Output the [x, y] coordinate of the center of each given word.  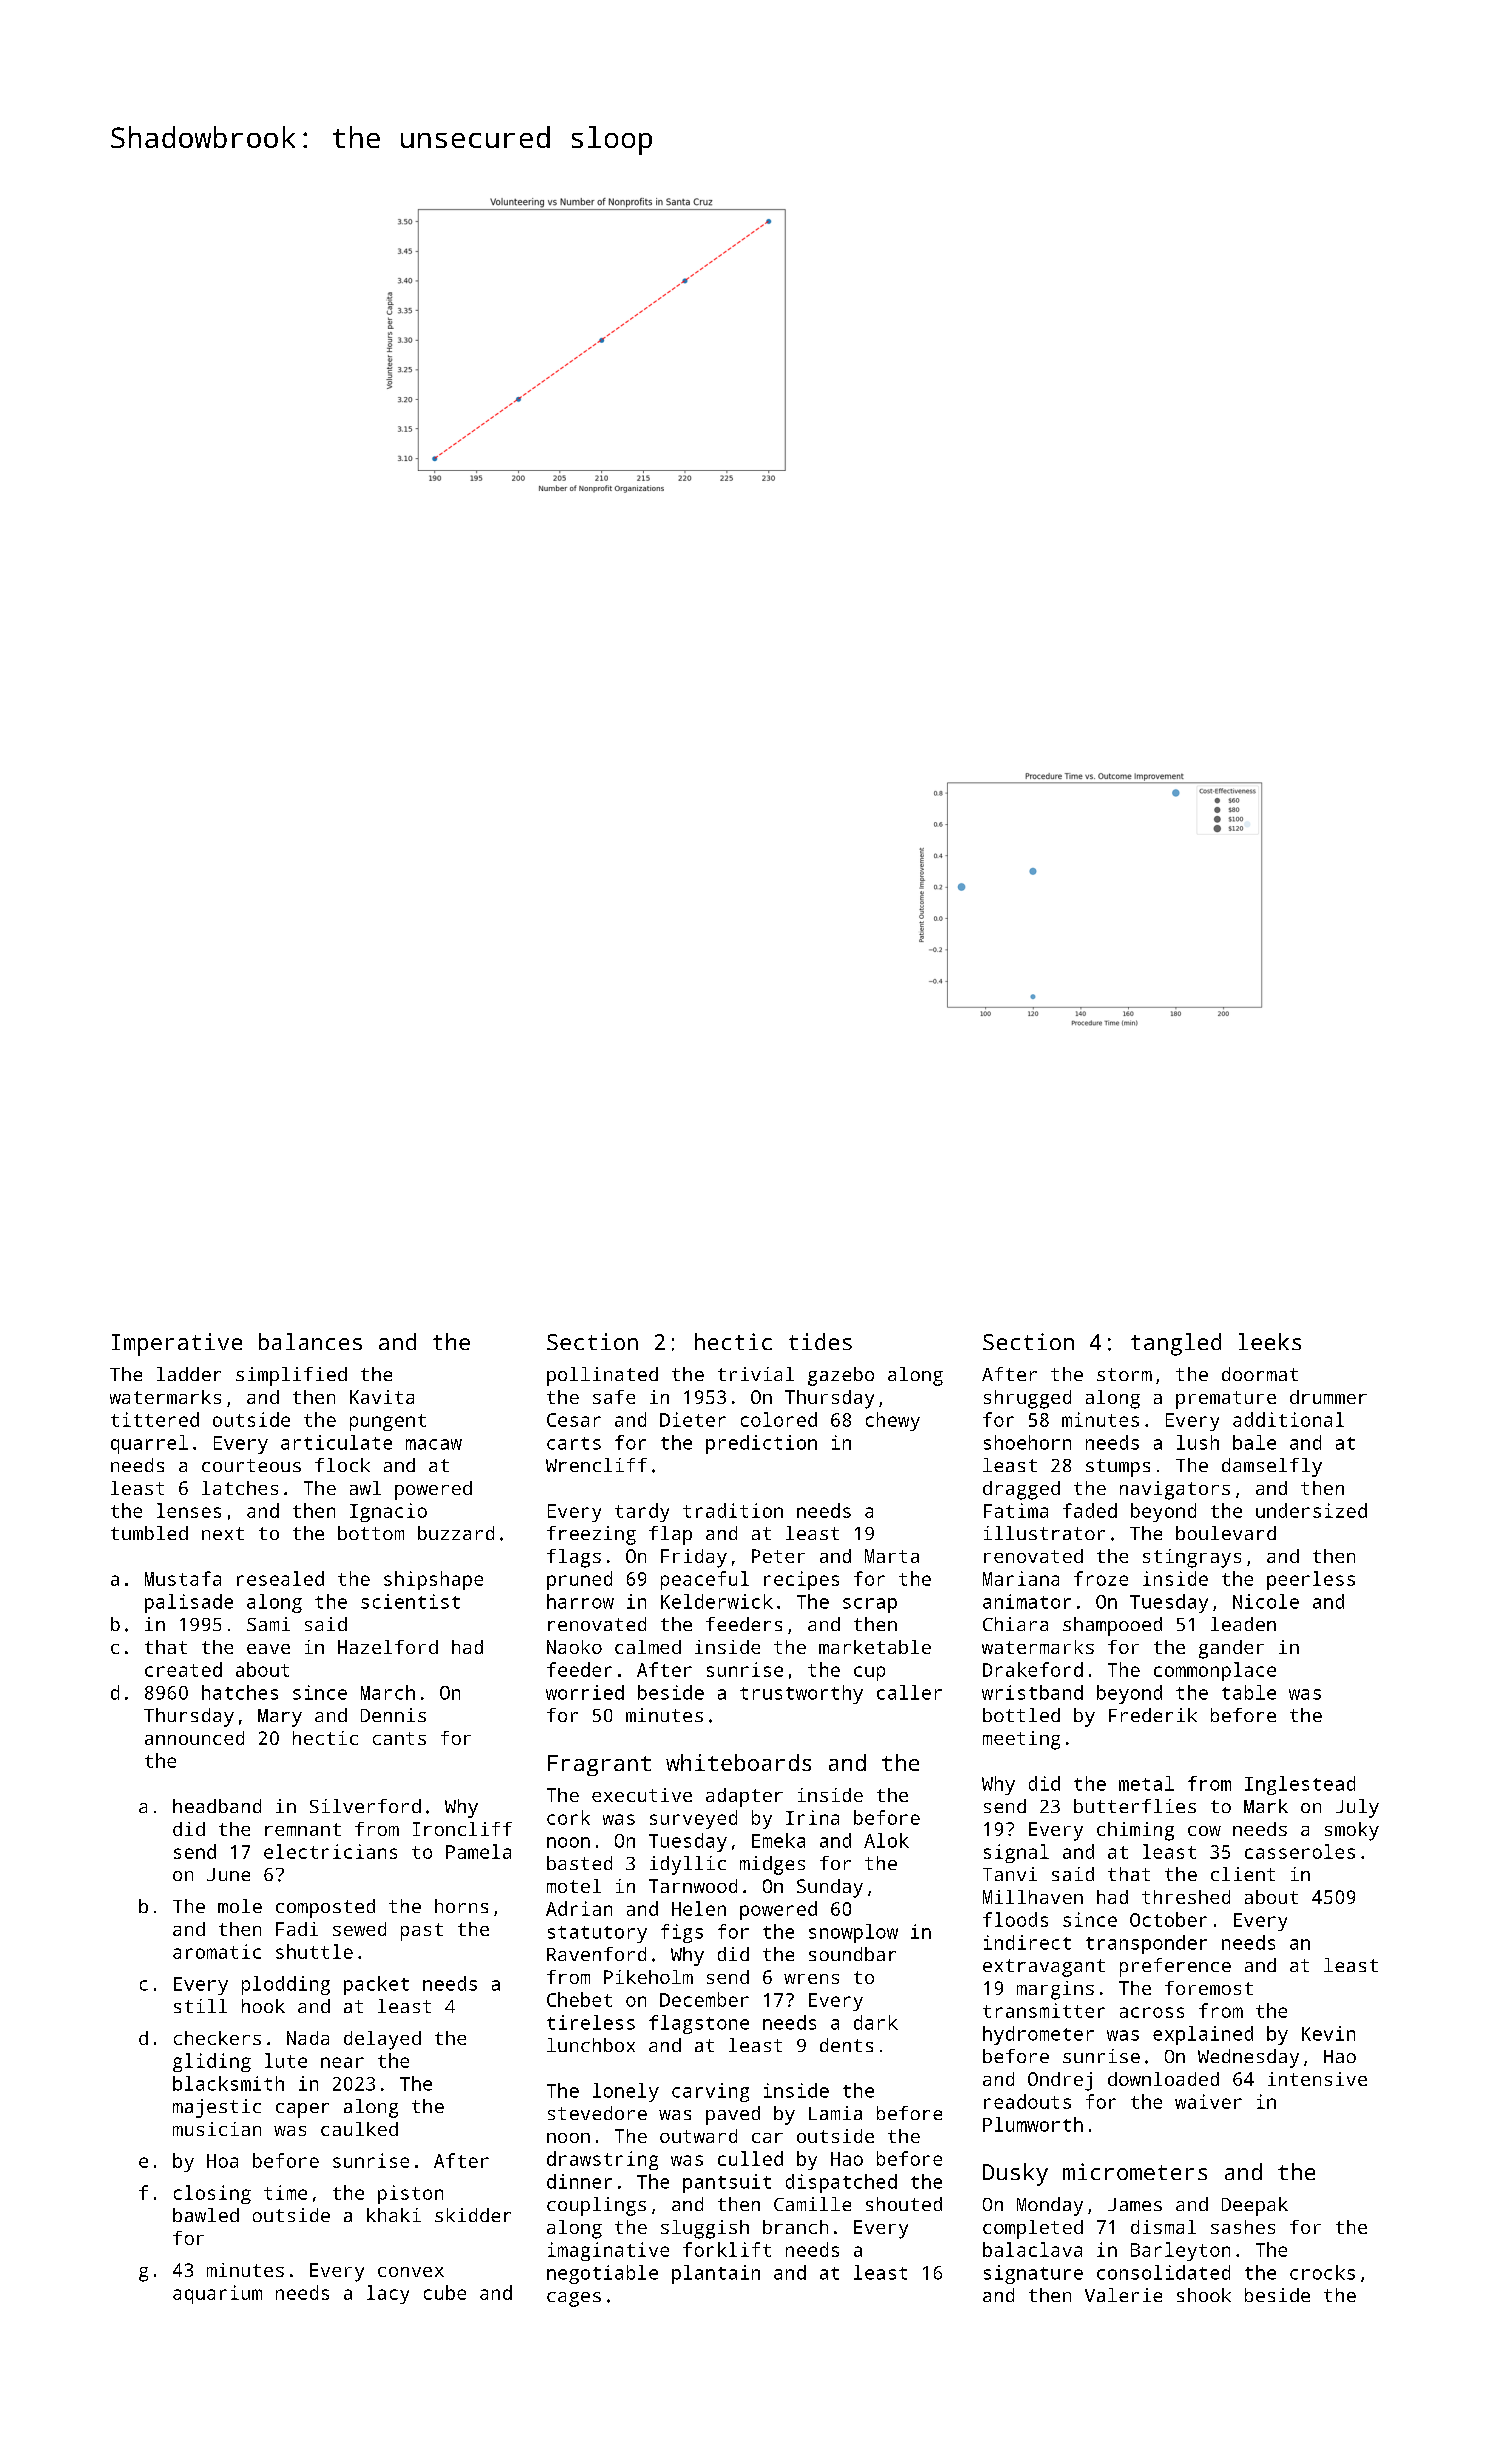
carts [574, 1443]
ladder [189, 1374]
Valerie [1123, 2295]
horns [461, 1906]
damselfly [1272, 1467]
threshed [1186, 1897]
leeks [1270, 1341]
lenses [189, 1510]
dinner [579, 2181]
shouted [904, 2204]
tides [820, 1341]
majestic [217, 2108]
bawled [206, 2215]
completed [1033, 2229]
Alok [886, 1840]
